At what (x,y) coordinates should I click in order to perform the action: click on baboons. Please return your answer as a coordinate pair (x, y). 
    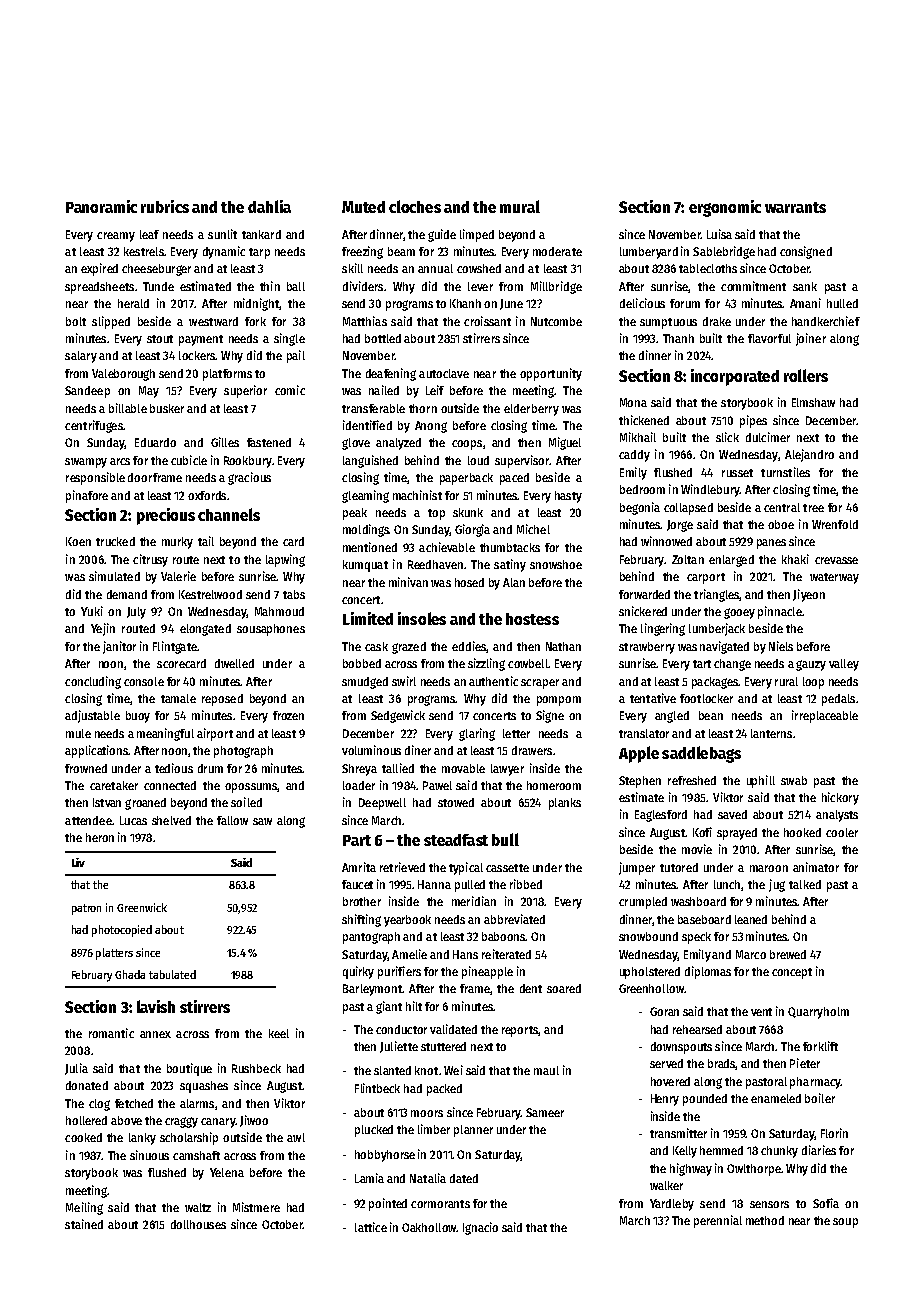
    Looking at the image, I should click on (504, 936).
